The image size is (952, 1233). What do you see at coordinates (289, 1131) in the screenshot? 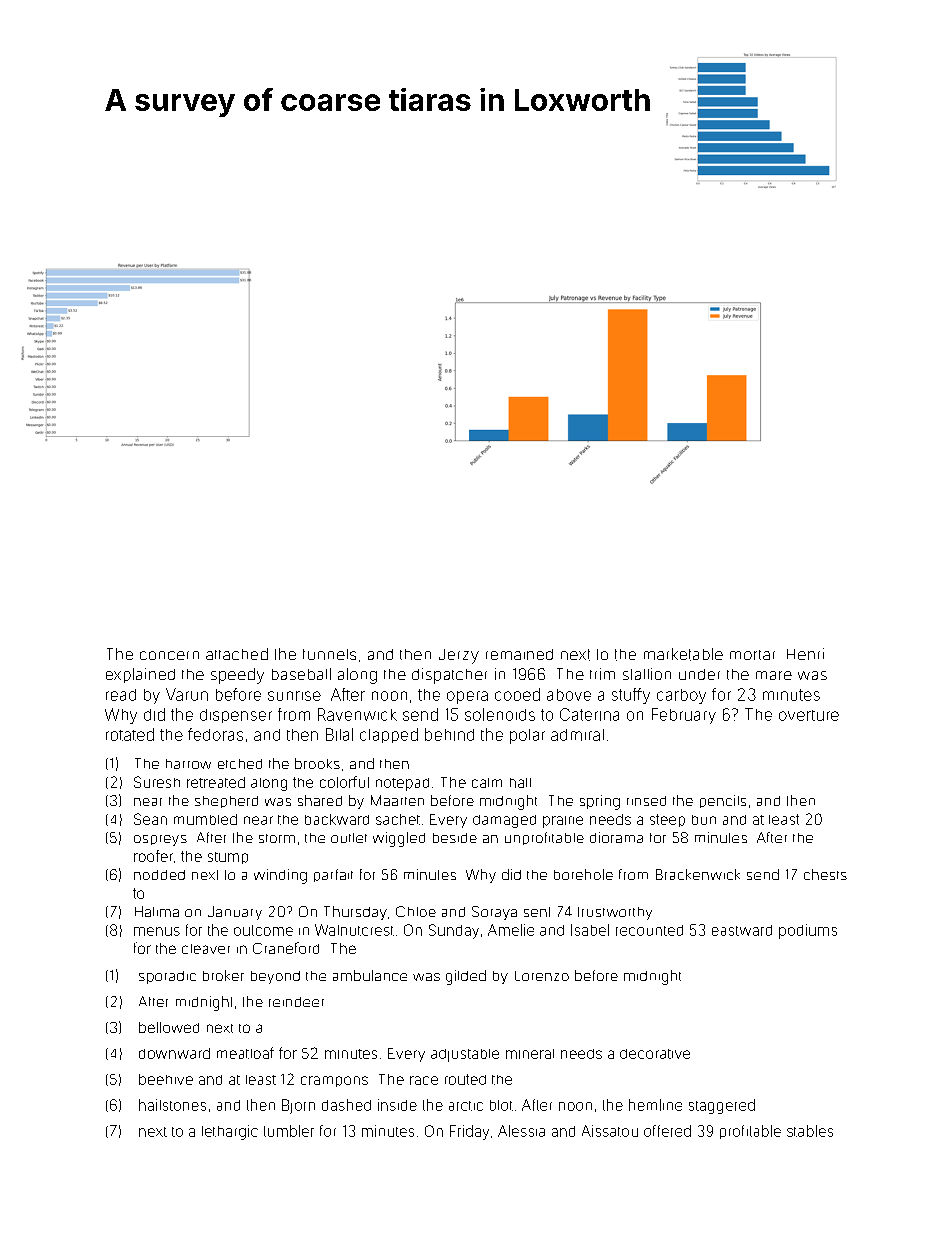
I see `tumbler` at bounding box center [289, 1131].
